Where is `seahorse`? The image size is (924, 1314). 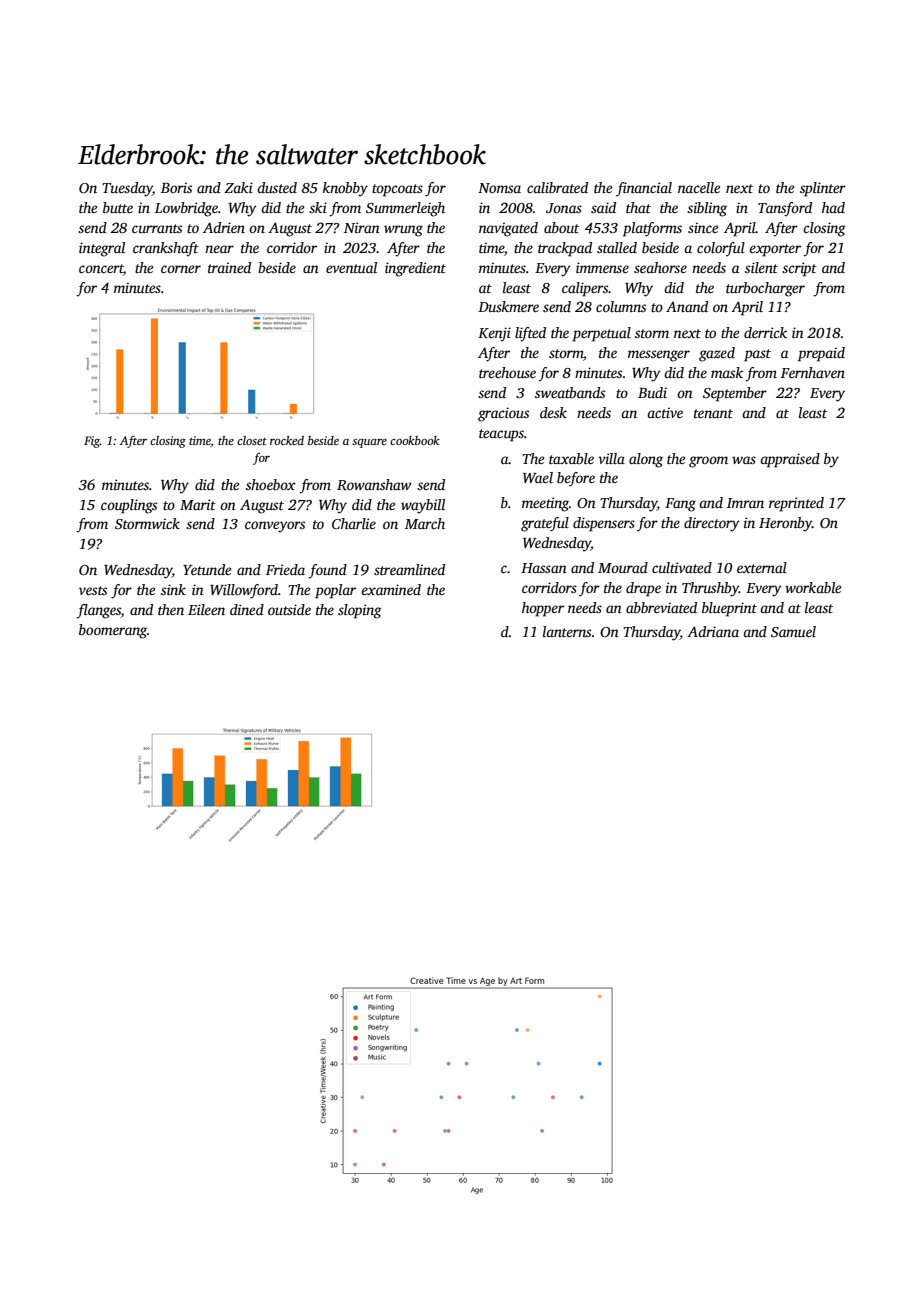
seahorse is located at coordinates (660, 267).
